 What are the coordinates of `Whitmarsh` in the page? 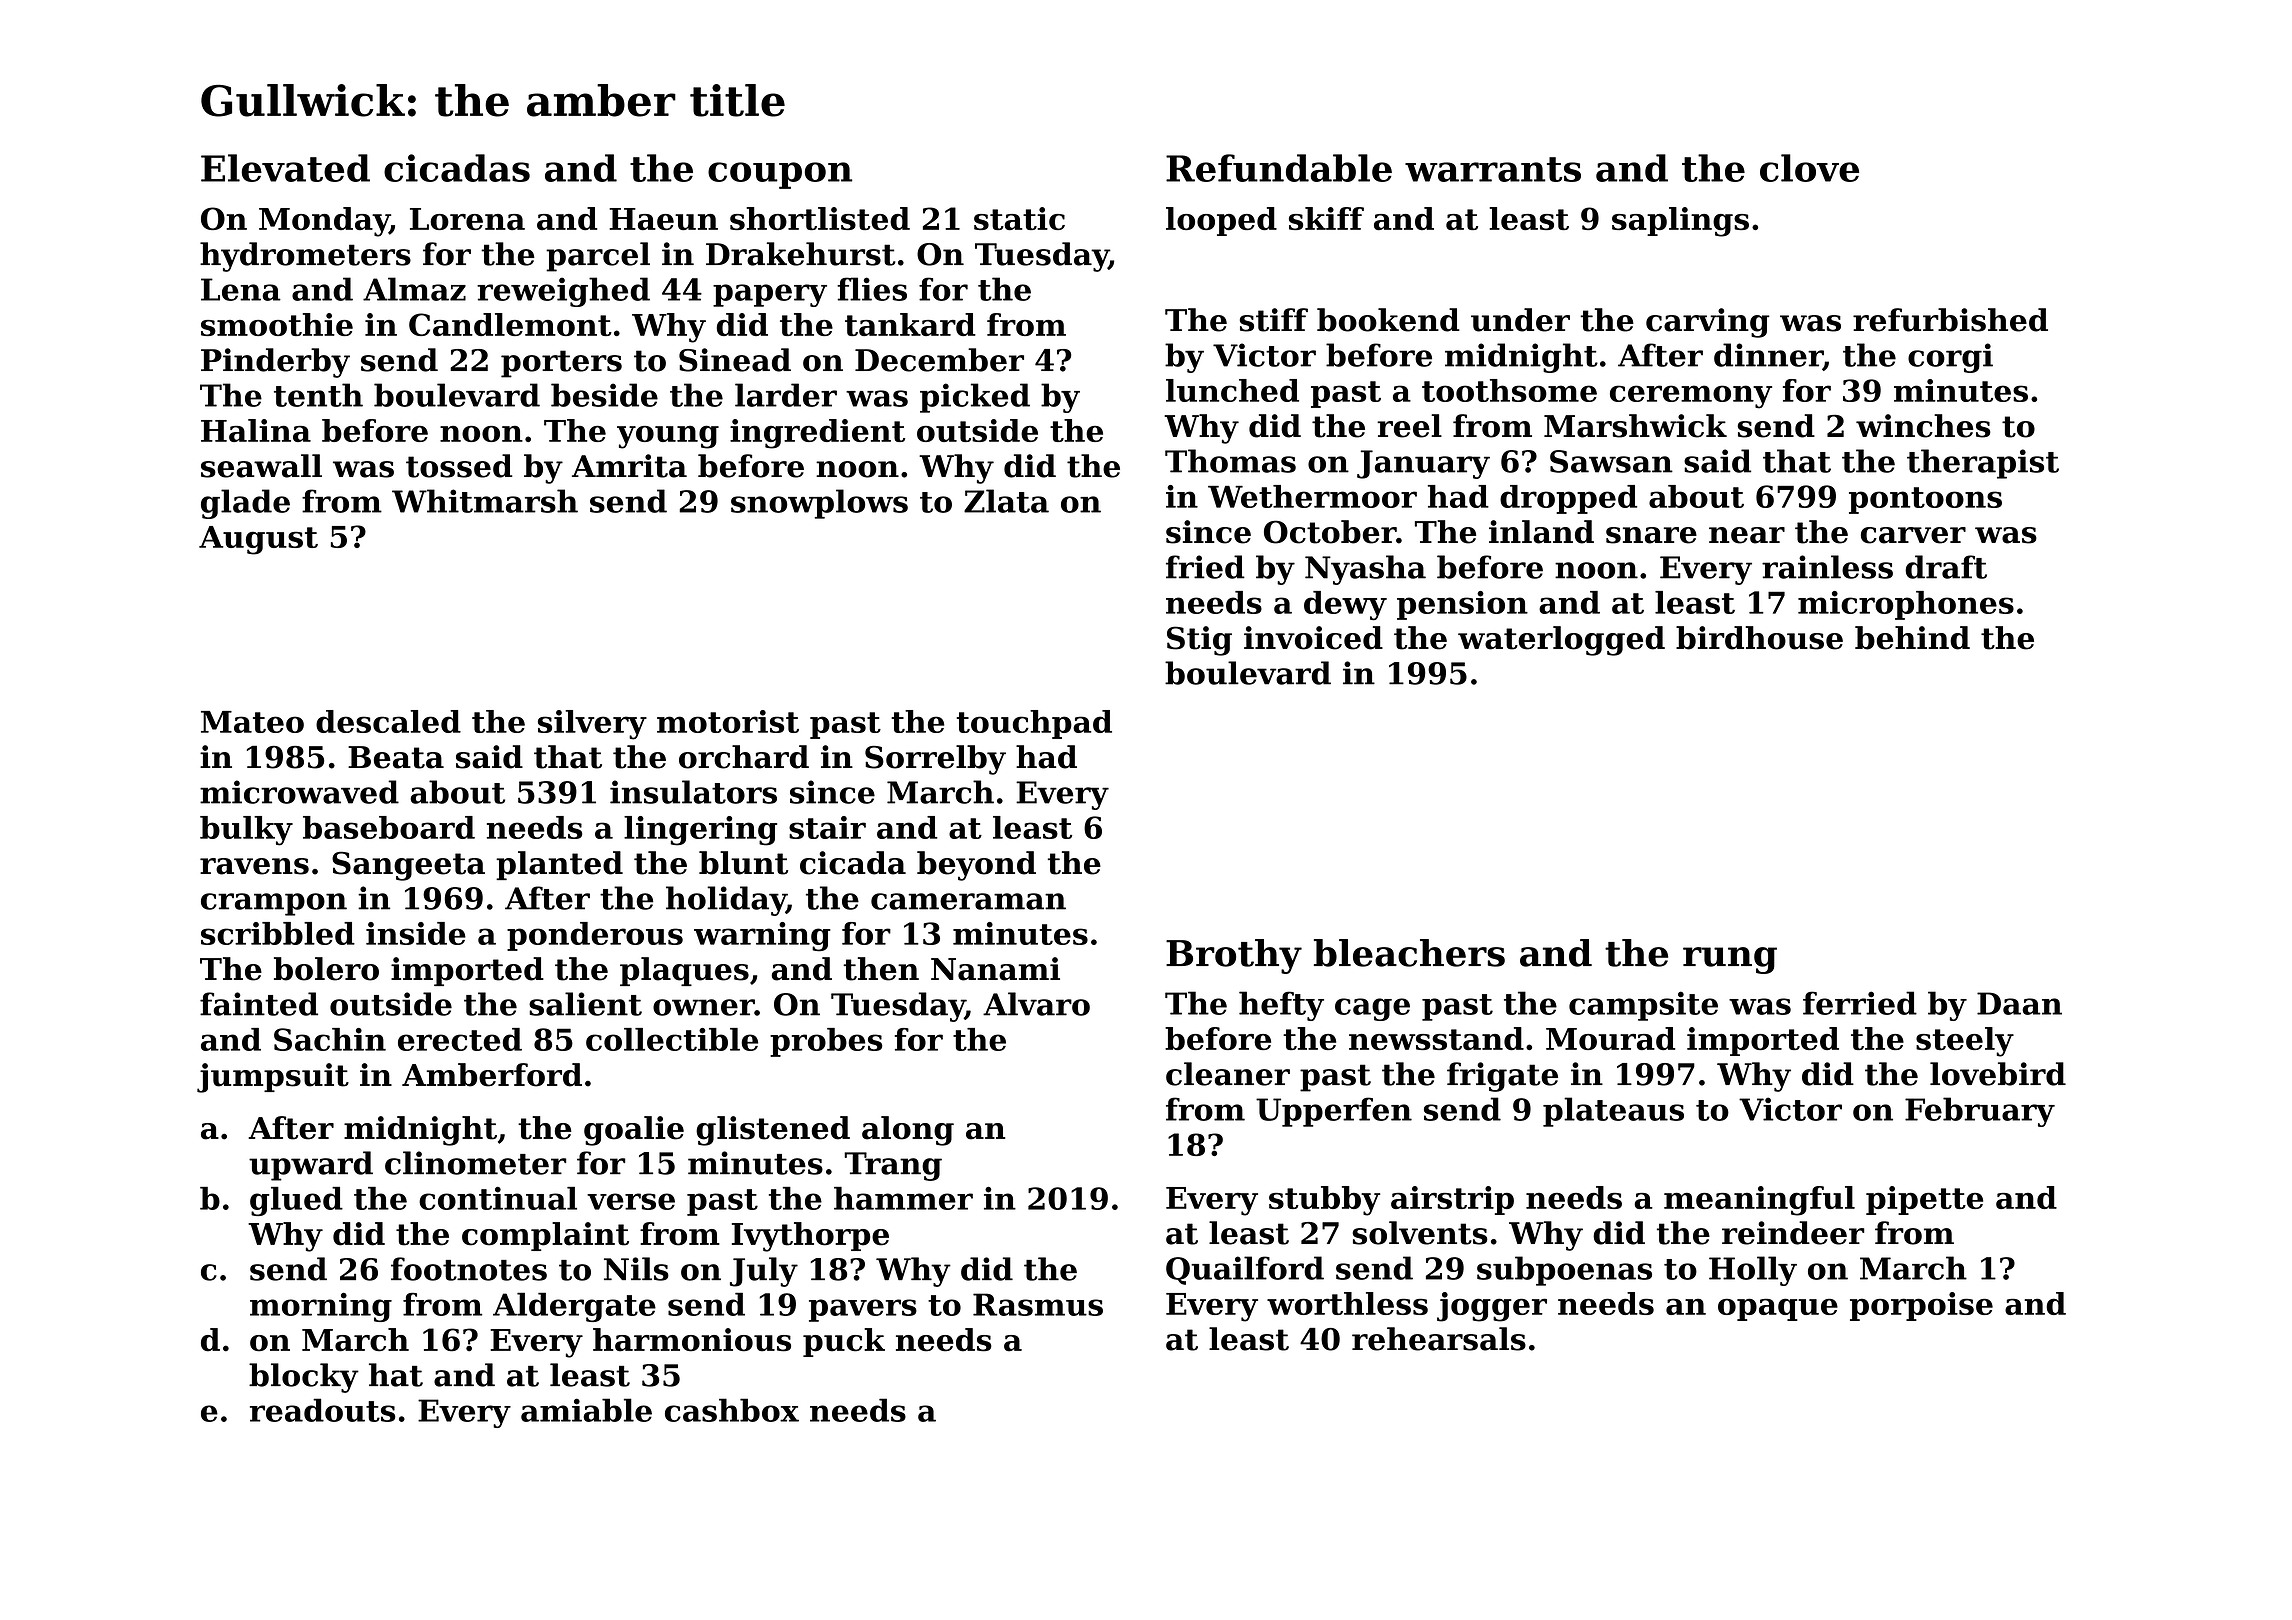 It's located at (485, 501).
